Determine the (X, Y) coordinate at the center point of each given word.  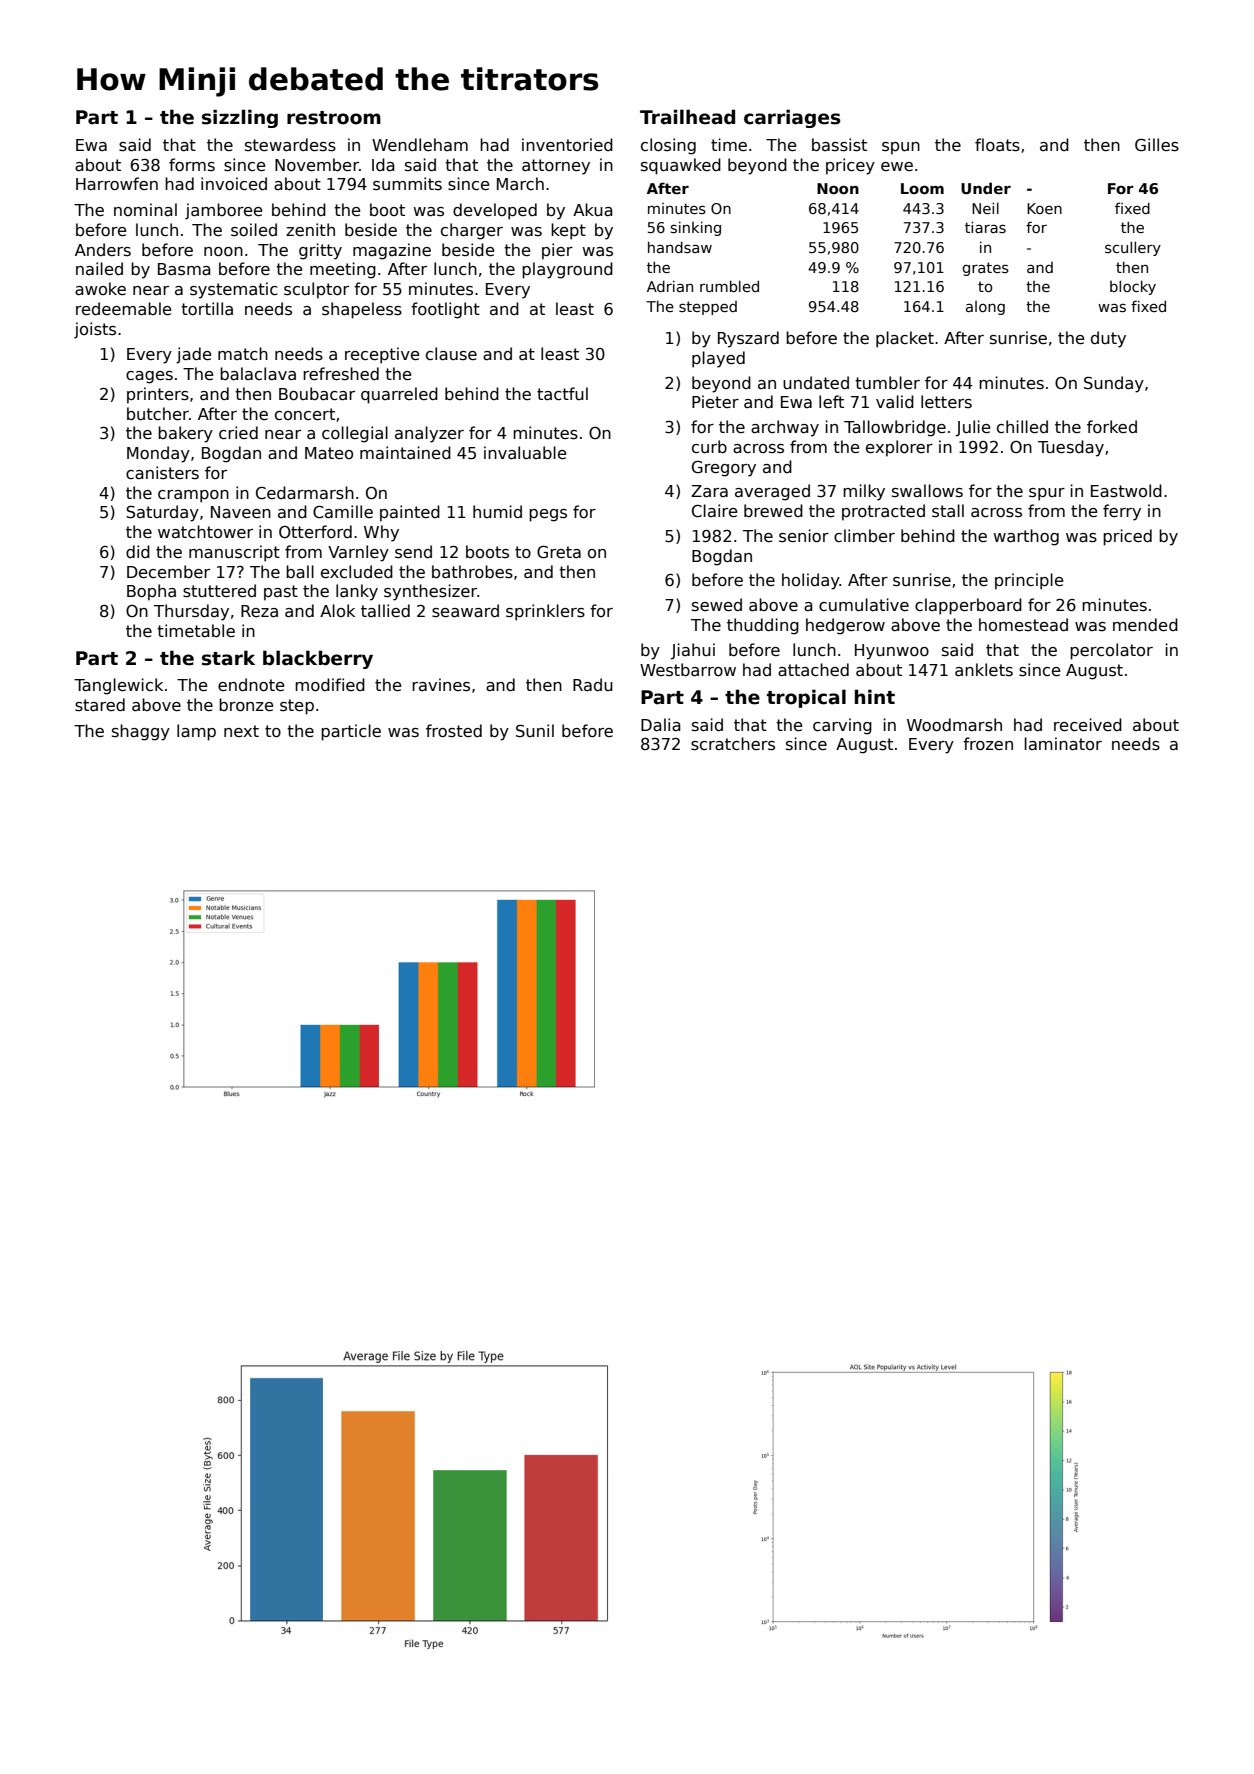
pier (557, 251)
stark (228, 658)
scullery (1133, 248)
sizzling (240, 118)
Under (986, 188)
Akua (593, 209)
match (243, 353)
